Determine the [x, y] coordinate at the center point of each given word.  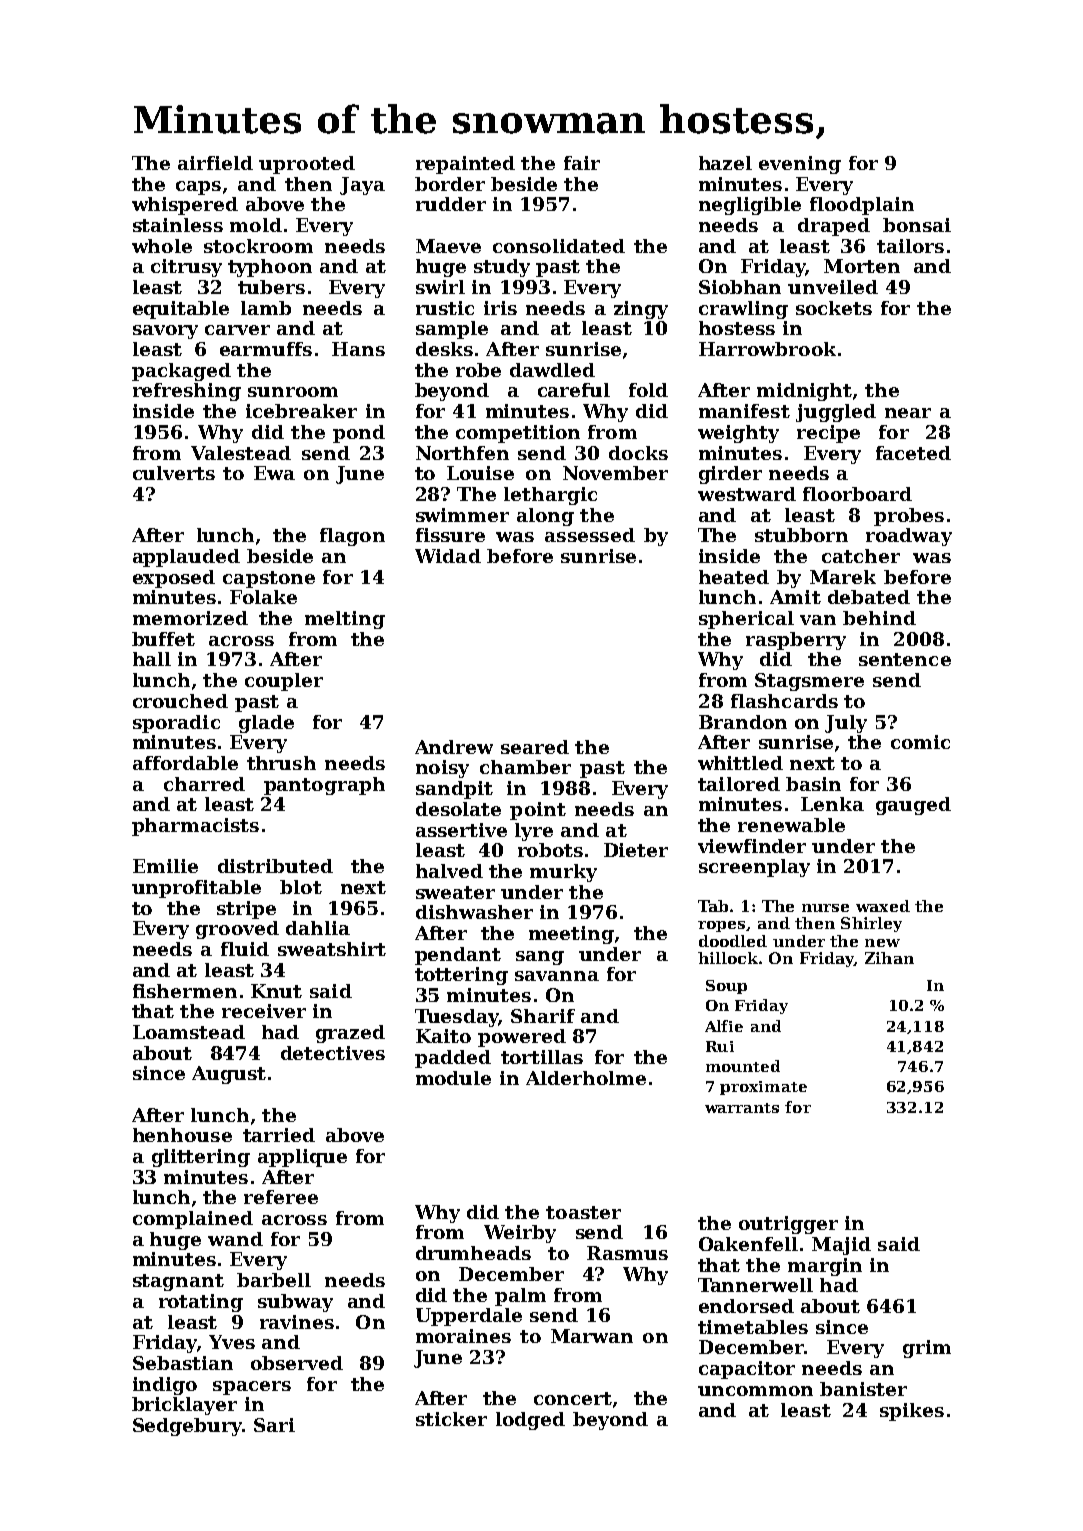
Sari [274, 1425]
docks [638, 453]
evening [800, 165]
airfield [215, 163]
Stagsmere [809, 682]
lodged [530, 1421]
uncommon [755, 1391]
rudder [451, 204]
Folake [263, 597]
